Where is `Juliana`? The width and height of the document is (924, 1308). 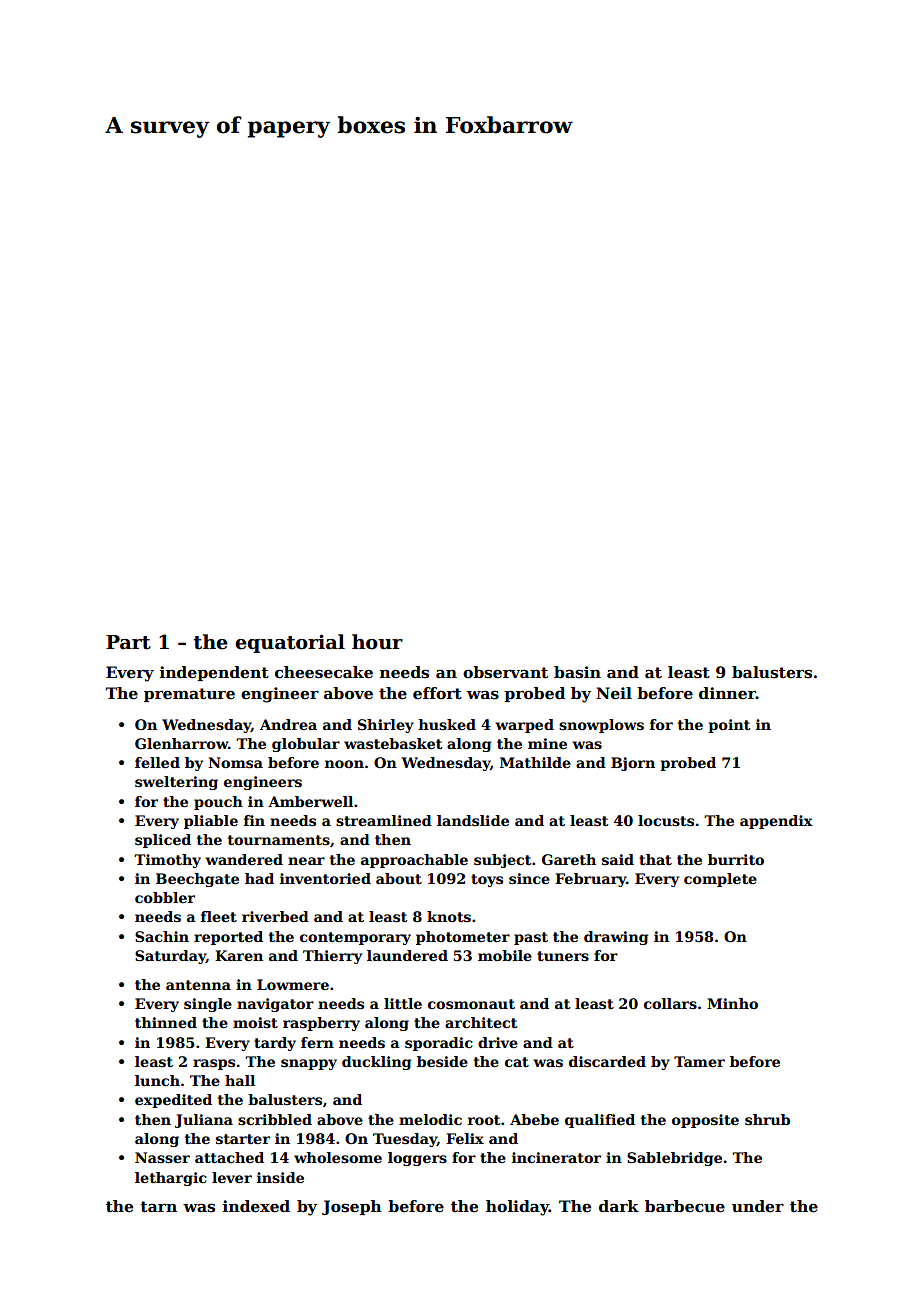
Juliana is located at coordinates (204, 1121).
